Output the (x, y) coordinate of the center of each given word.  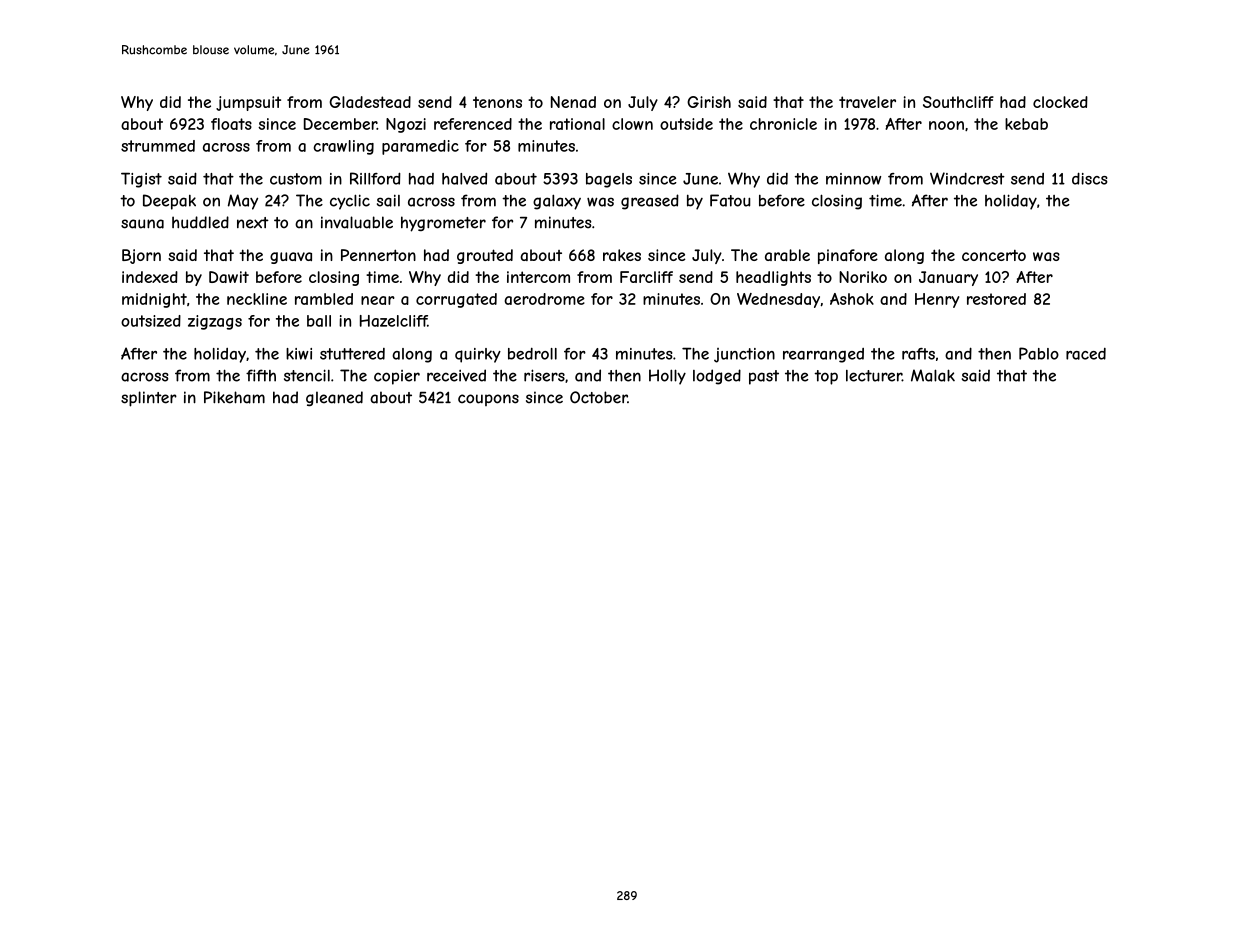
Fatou (730, 200)
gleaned (334, 398)
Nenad (573, 102)
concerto (994, 255)
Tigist (141, 180)
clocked (1060, 102)
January (948, 278)
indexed (150, 277)
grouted (485, 256)
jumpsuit (248, 103)
